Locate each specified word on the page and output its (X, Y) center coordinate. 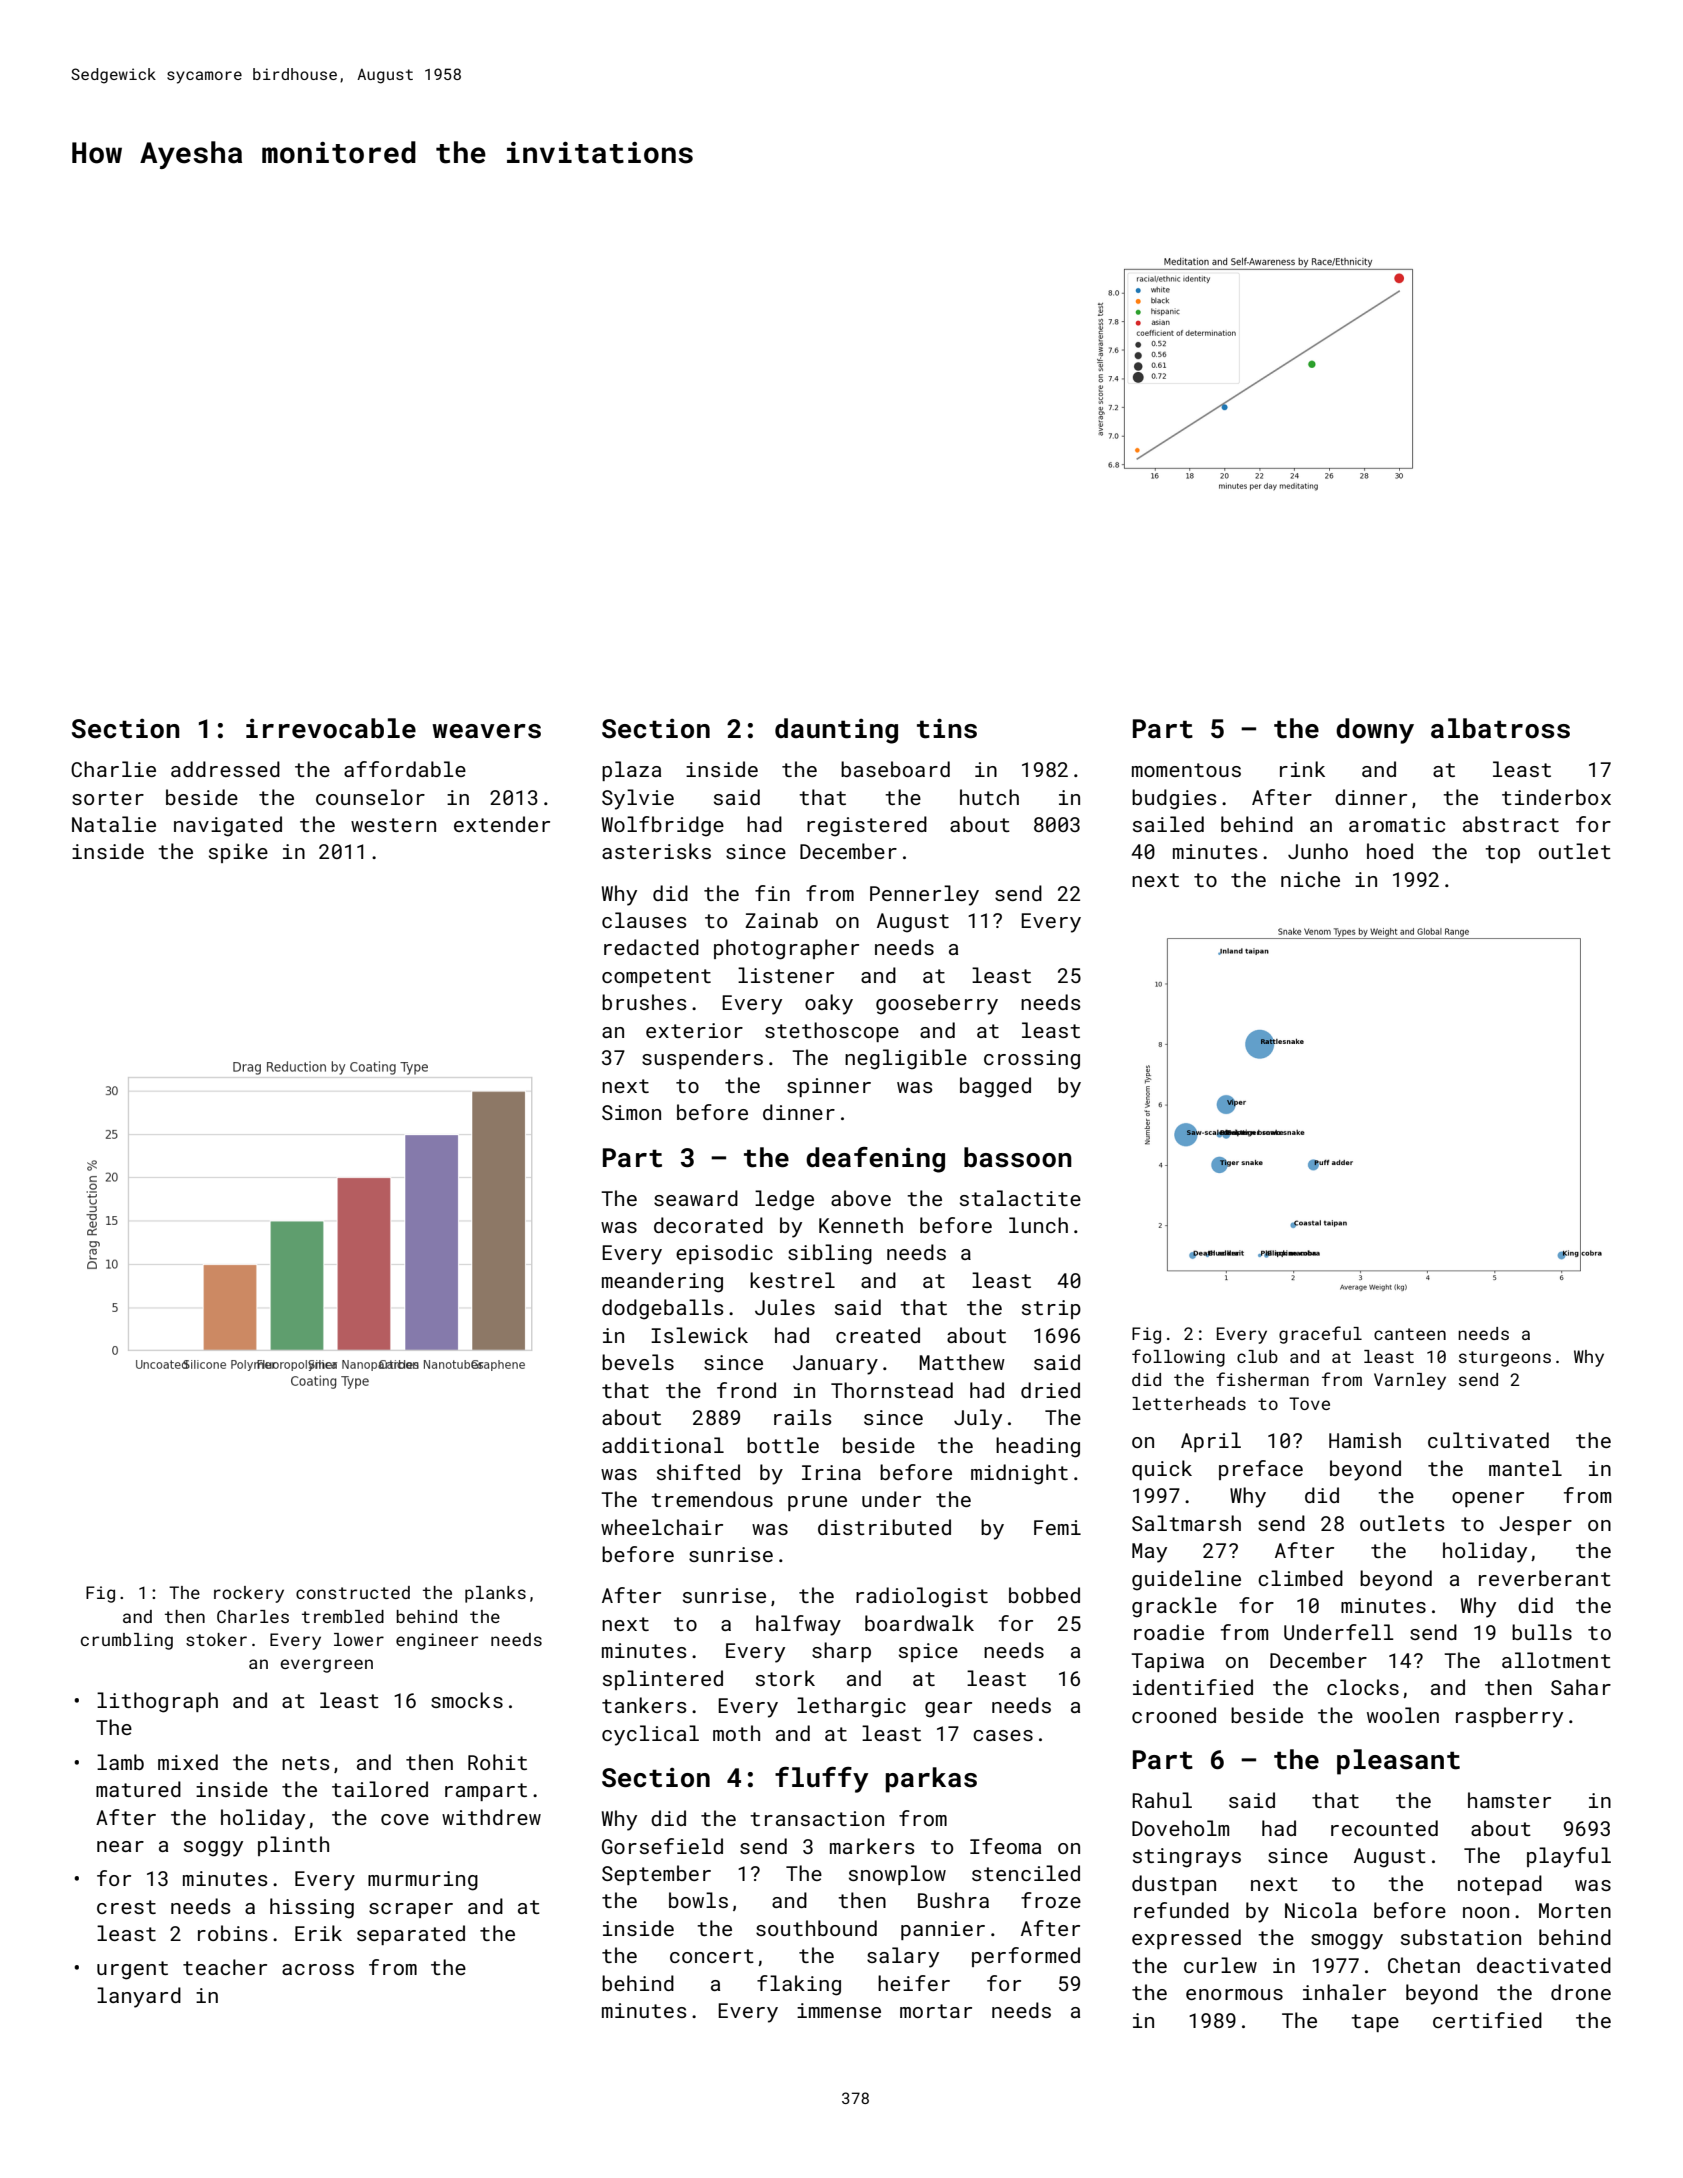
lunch (1038, 1225)
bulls (1542, 1632)
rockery (249, 1594)
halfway (798, 1625)
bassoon (1018, 1157)
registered (867, 826)
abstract (1511, 824)
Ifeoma (1005, 1846)
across (318, 1969)
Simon (631, 1112)
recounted (1384, 1828)
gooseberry (937, 1004)
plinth (293, 1846)
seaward (696, 1198)
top (1502, 854)
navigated (228, 826)
